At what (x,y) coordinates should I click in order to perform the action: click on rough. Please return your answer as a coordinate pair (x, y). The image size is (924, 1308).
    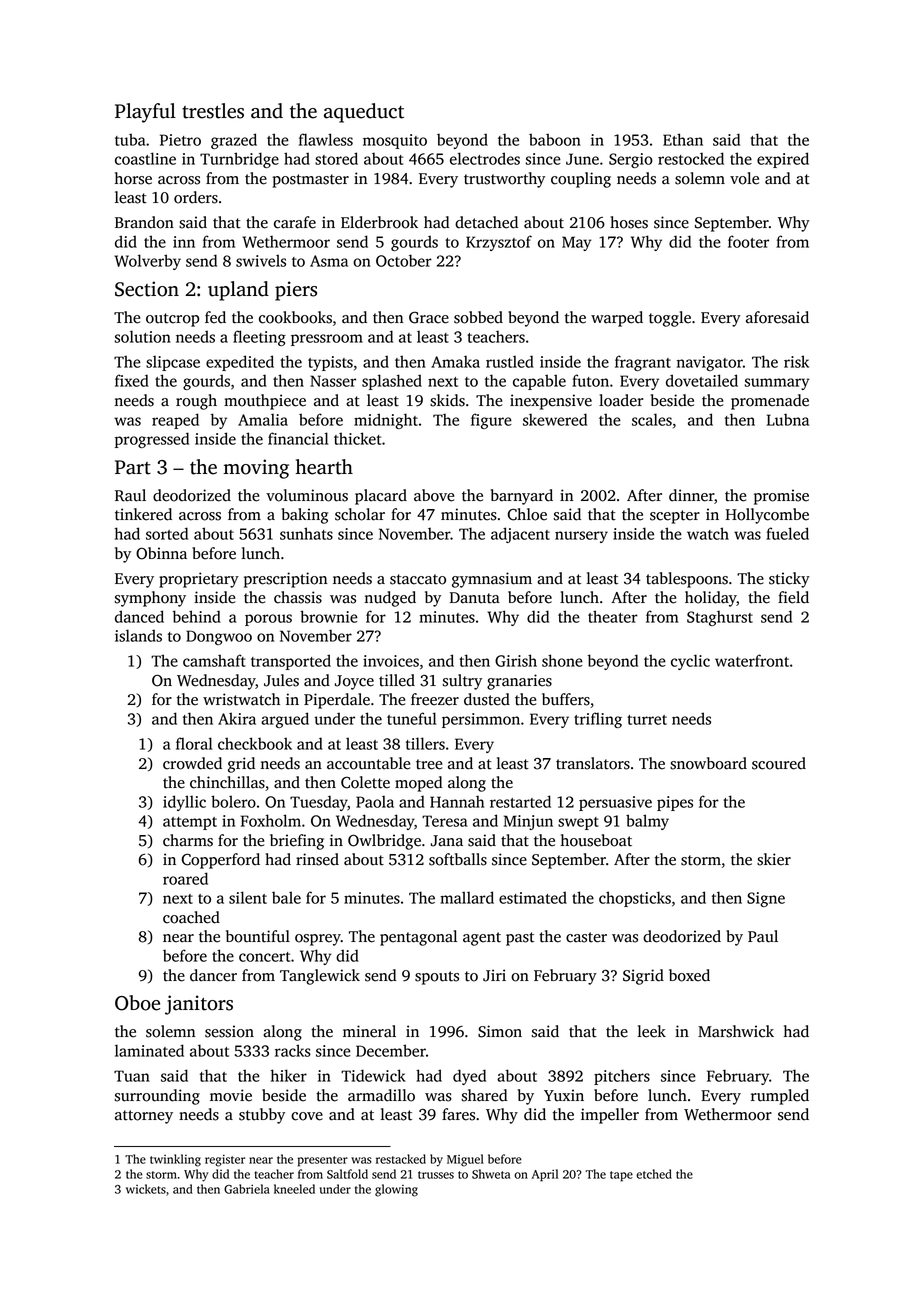
    Looking at the image, I should click on (196, 402).
